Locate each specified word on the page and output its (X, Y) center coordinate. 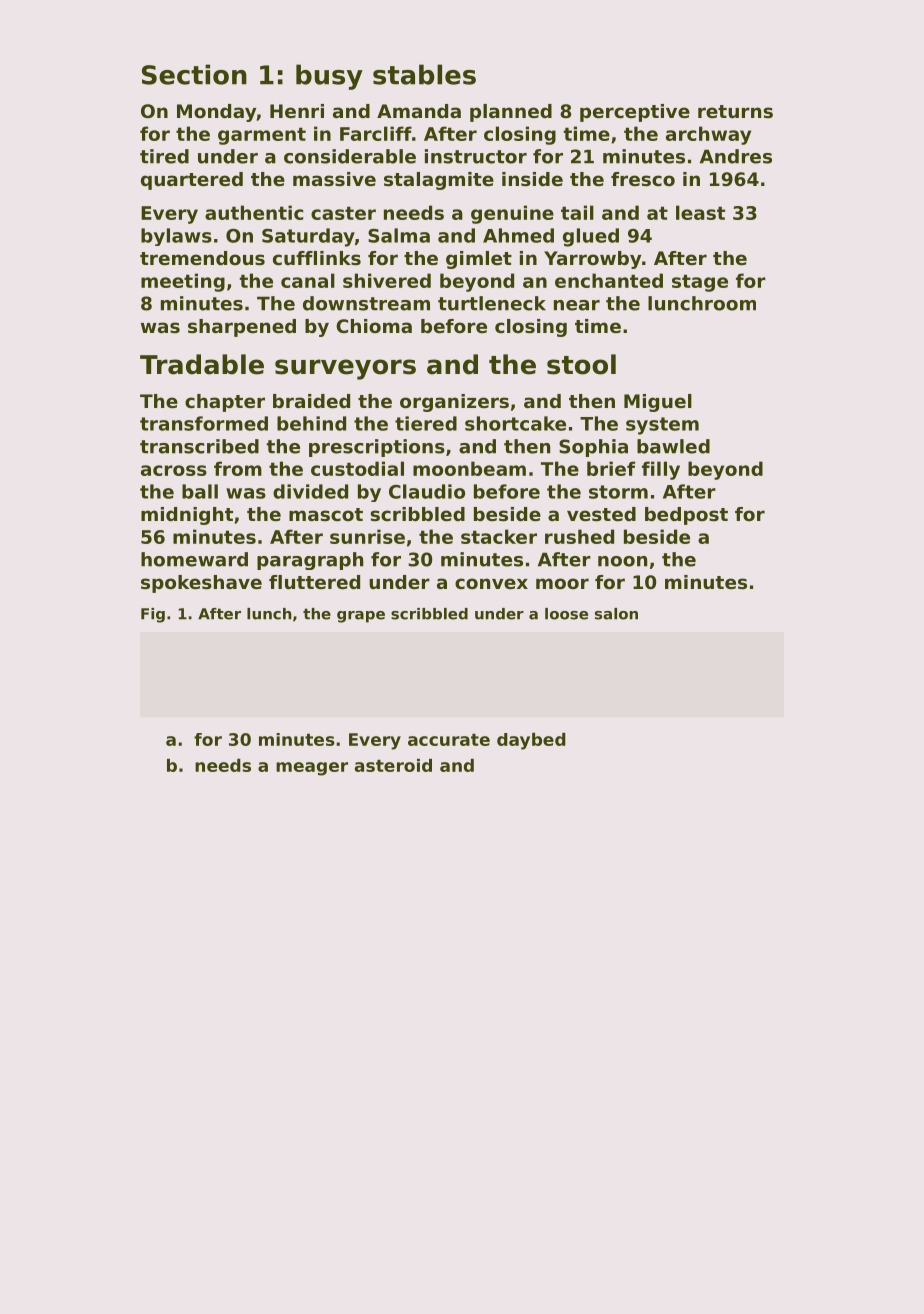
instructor (476, 156)
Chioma (374, 326)
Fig (153, 615)
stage (700, 283)
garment (262, 136)
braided (311, 401)
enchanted (609, 280)
